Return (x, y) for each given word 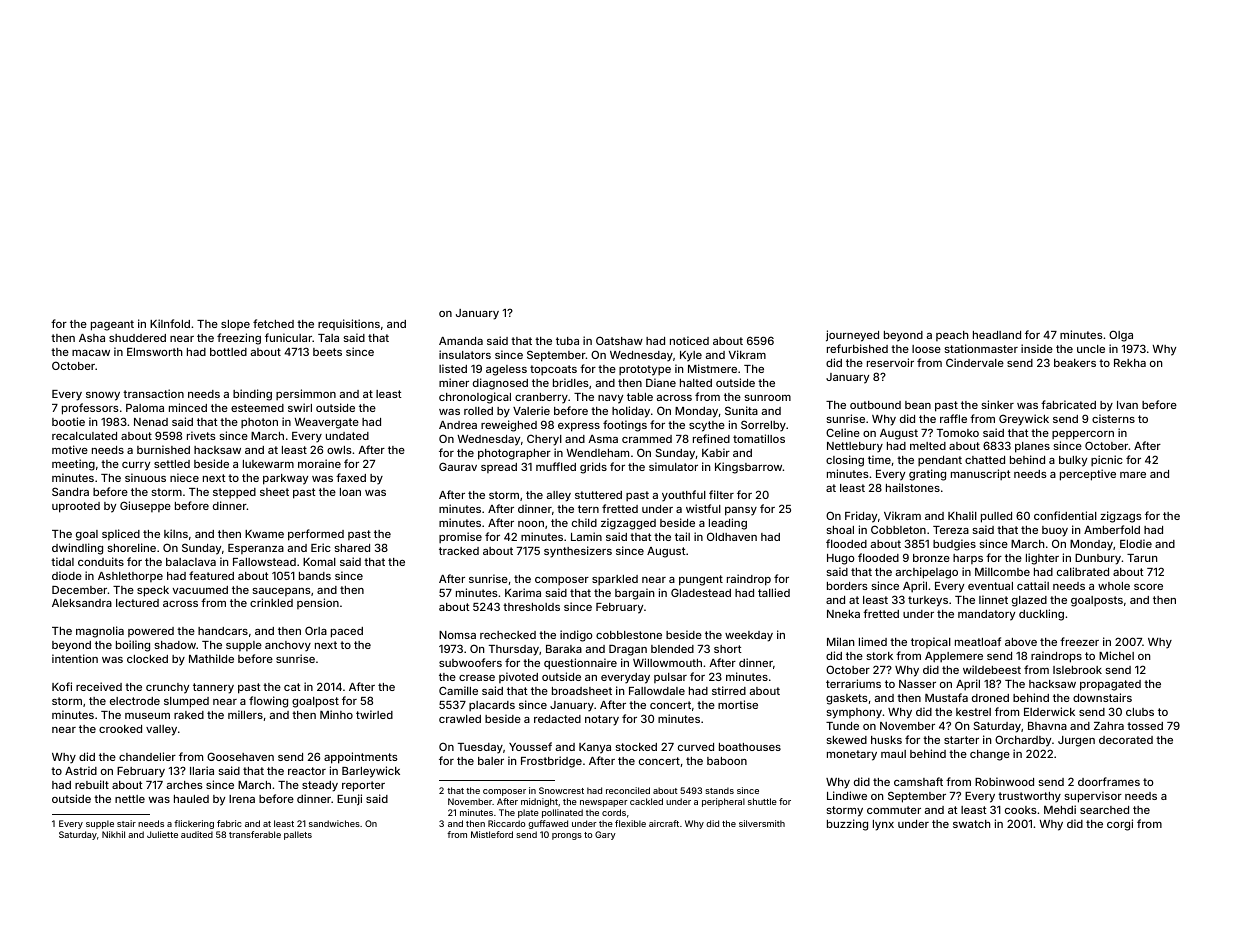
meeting (73, 465)
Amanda (461, 341)
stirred (729, 690)
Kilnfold (170, 323)
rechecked (508, 635)
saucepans (281, 592)
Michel (1116, 655)
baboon (727, 761)
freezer (1079, 641)
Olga (1121, 336)
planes (1032, 447)
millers (245, 714)
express (579, 427)
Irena (242, 799)
